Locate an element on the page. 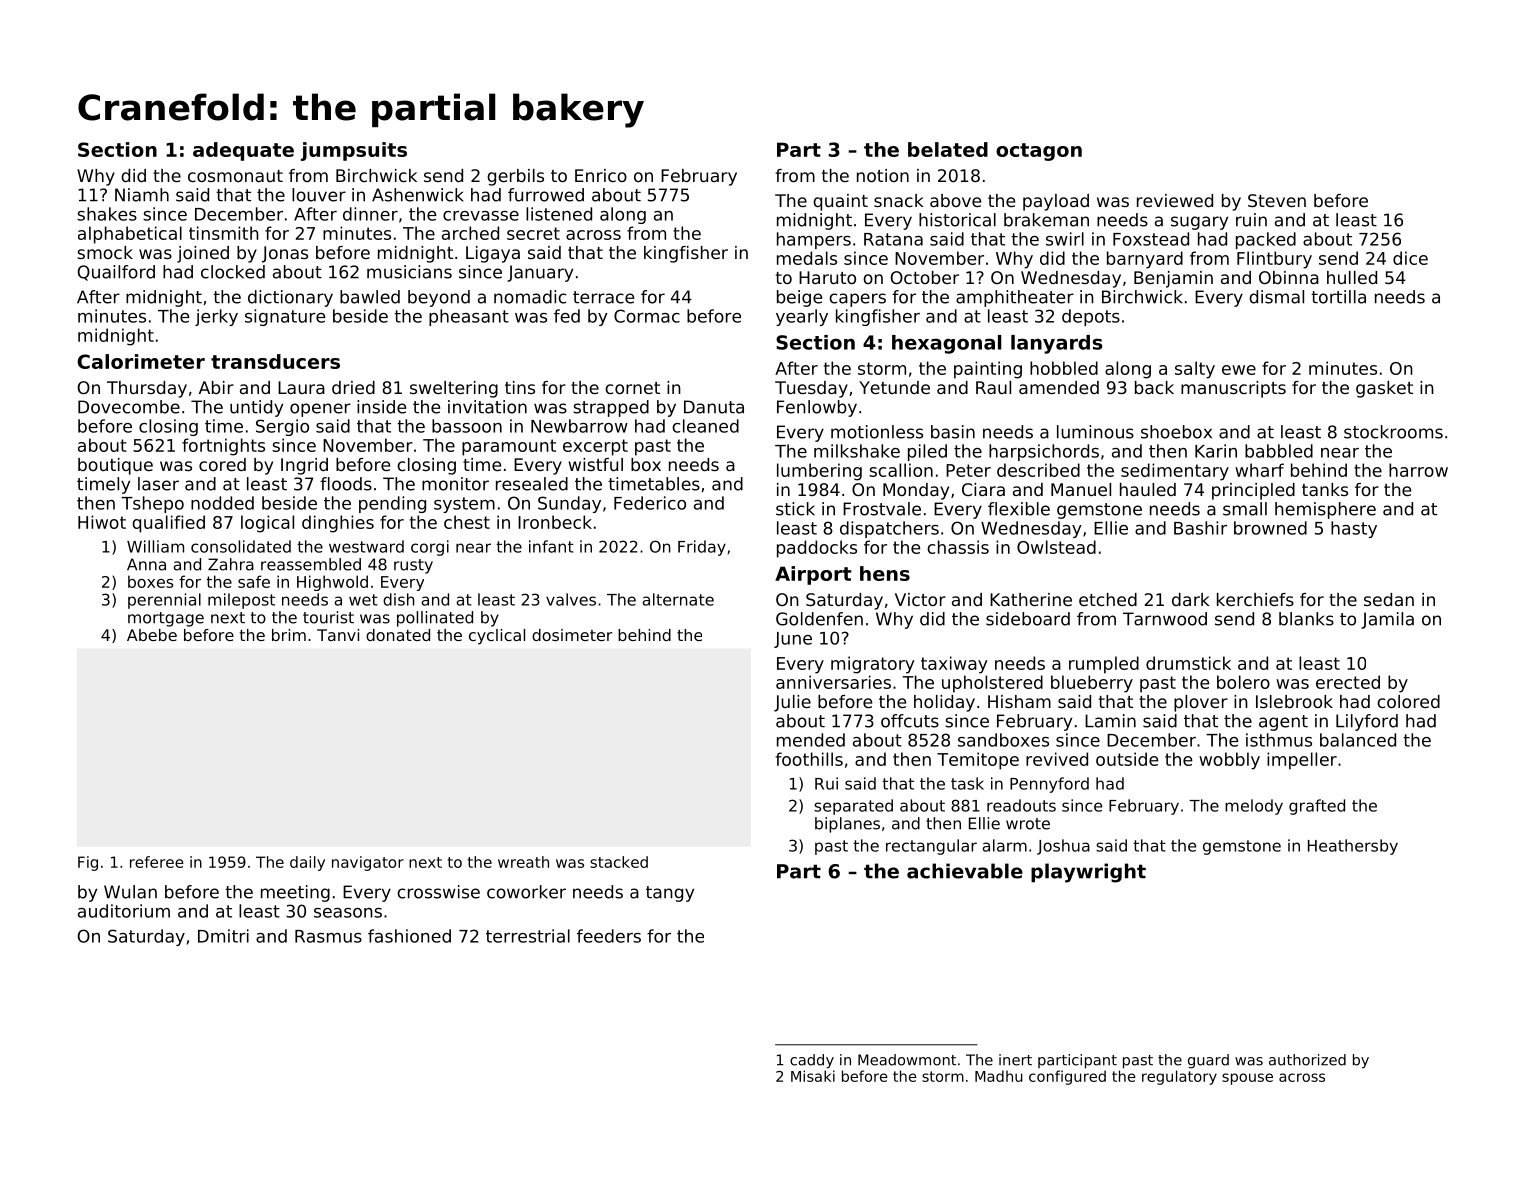  wreath is located at coordinates (523, 862).
